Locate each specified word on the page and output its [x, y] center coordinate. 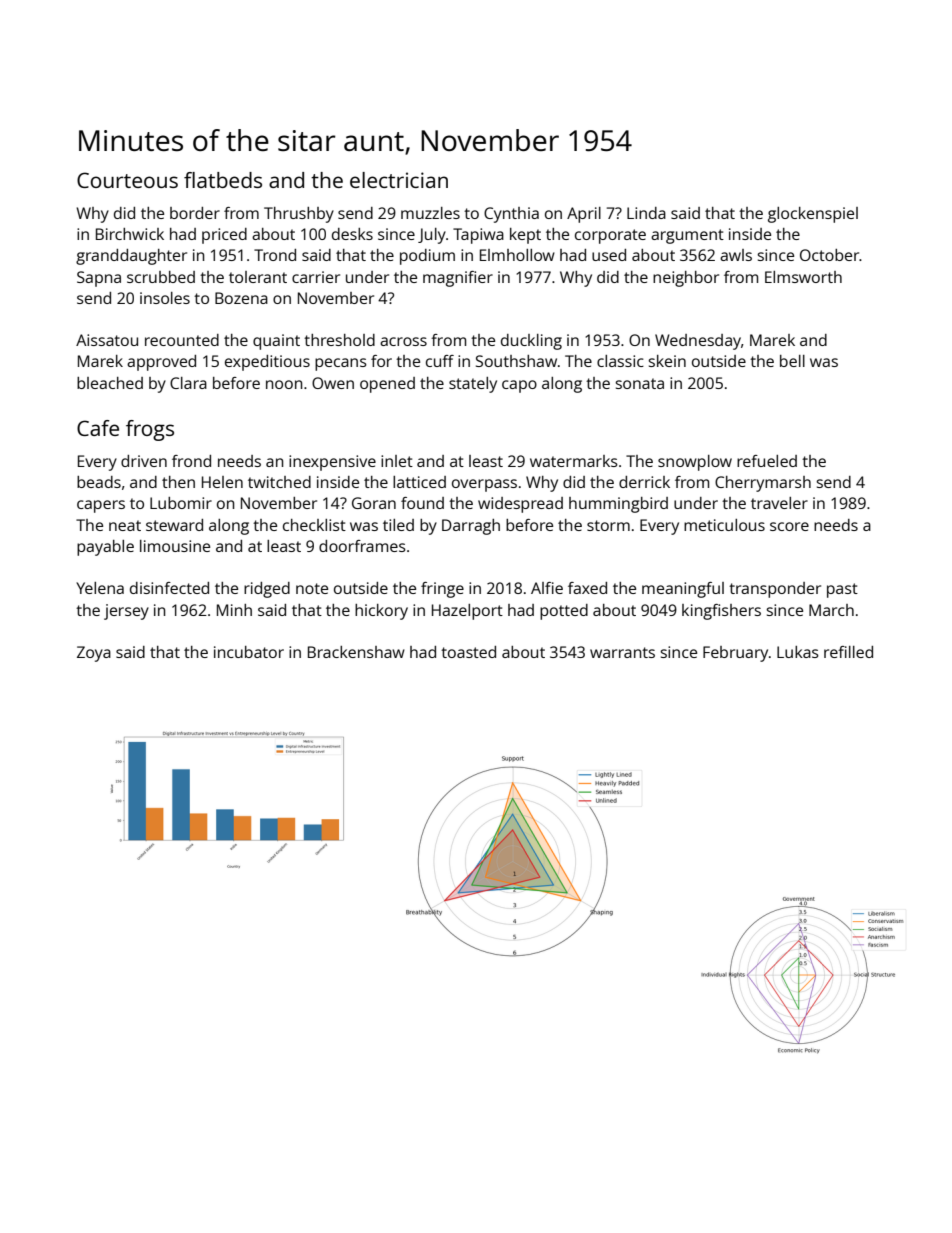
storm [608, 525]
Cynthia [511, 215]
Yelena [100, 588]
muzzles [430, 213]
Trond [275, 255]
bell [792, 361]
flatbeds [223, 180]
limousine [175, 546]
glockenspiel [813, 215]
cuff [440, 361]
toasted [468, 652]
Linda [646, 213]
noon [284, 384]
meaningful [683, 590]
